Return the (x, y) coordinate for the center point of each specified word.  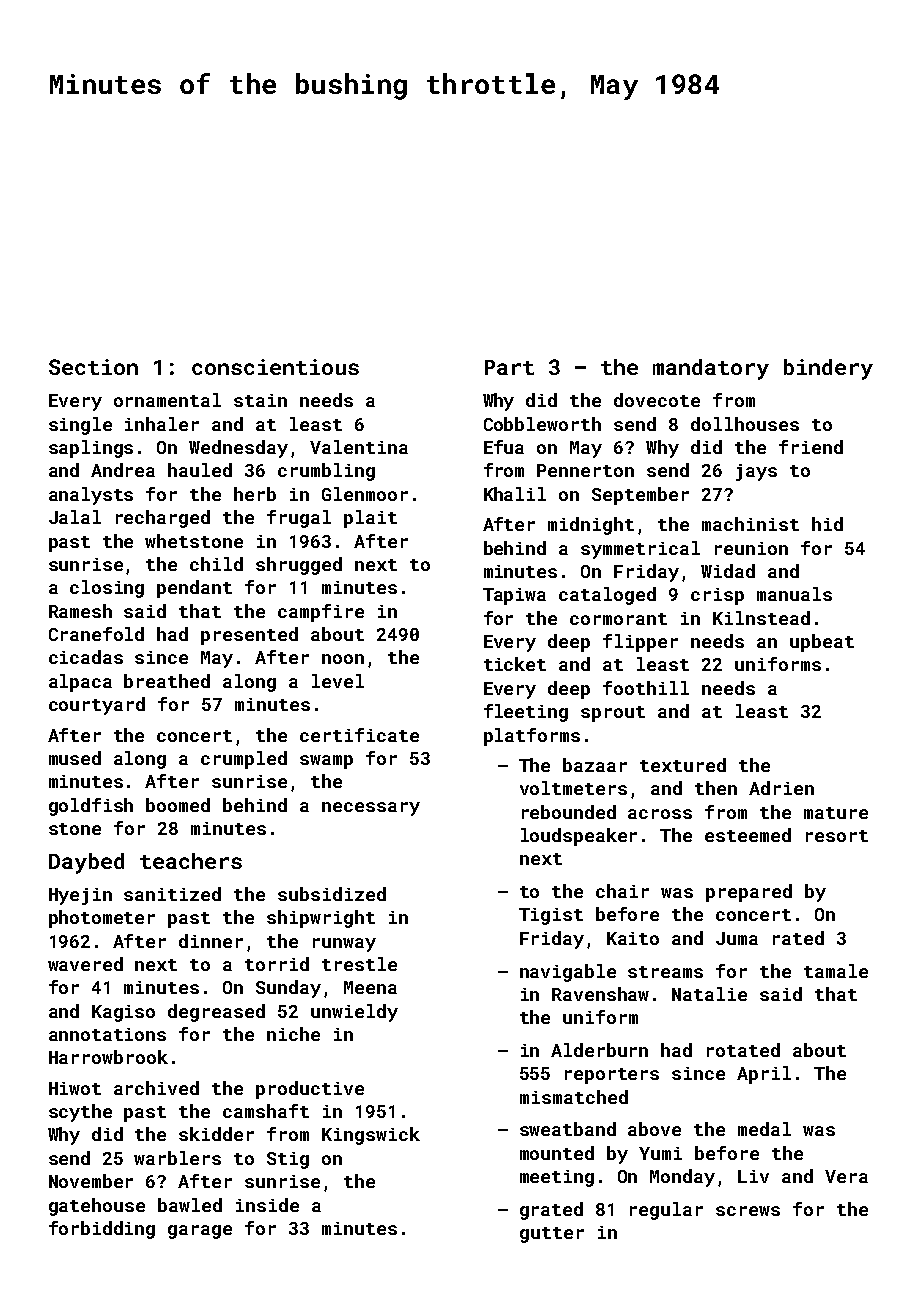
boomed (178, 805)
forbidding (102, 1230)
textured (683, 765)
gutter (552, 1235)
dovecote (657, 400)
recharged (163, 519)
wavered (85, 964)
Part (509, 367)
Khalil (515, 494)
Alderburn (599, 1050)
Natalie (709, 994)
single (80, 426)
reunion (751, 548)
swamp (326, 762)
